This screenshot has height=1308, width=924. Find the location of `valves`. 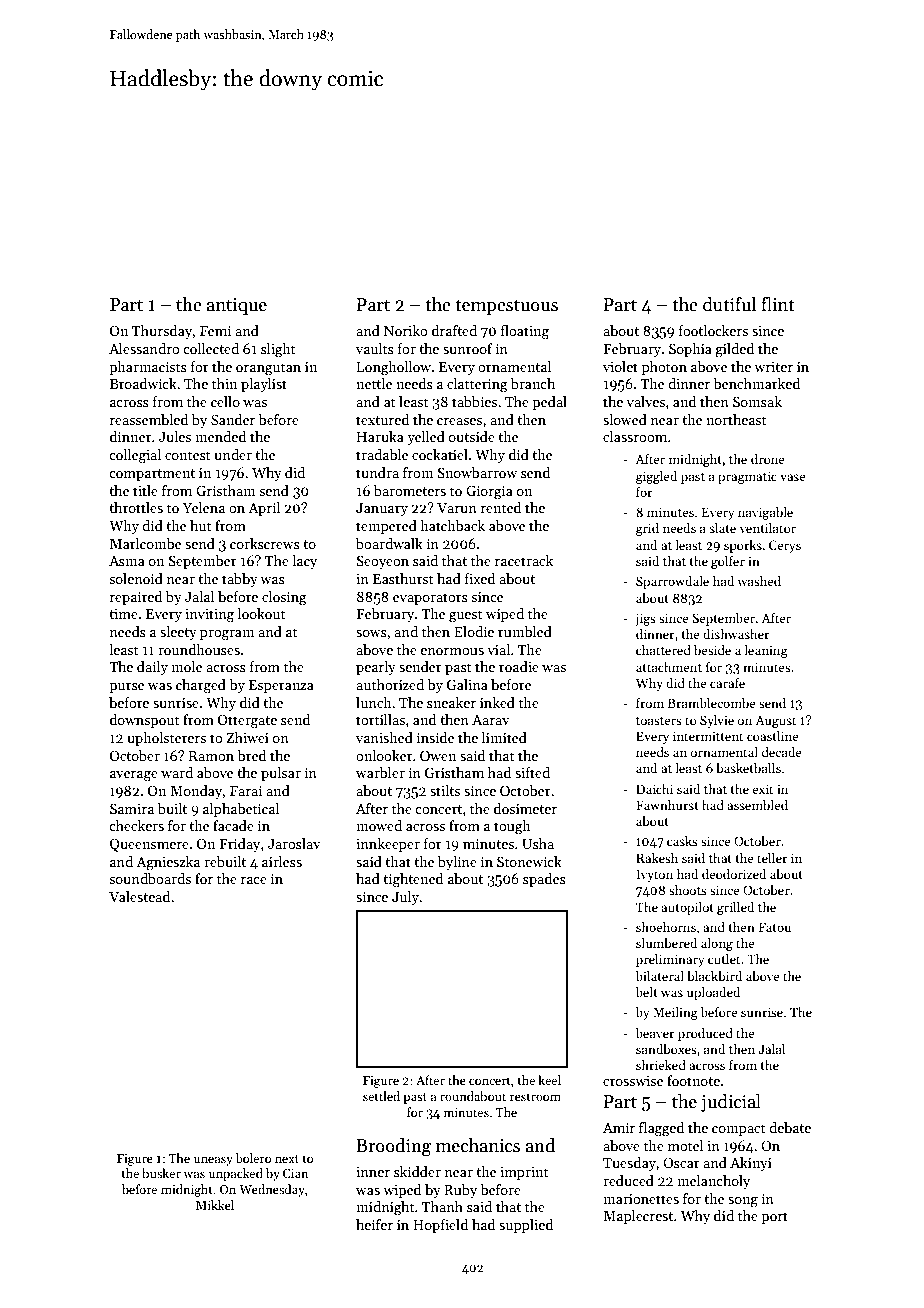

valves is located at coordinates (645, 401).
